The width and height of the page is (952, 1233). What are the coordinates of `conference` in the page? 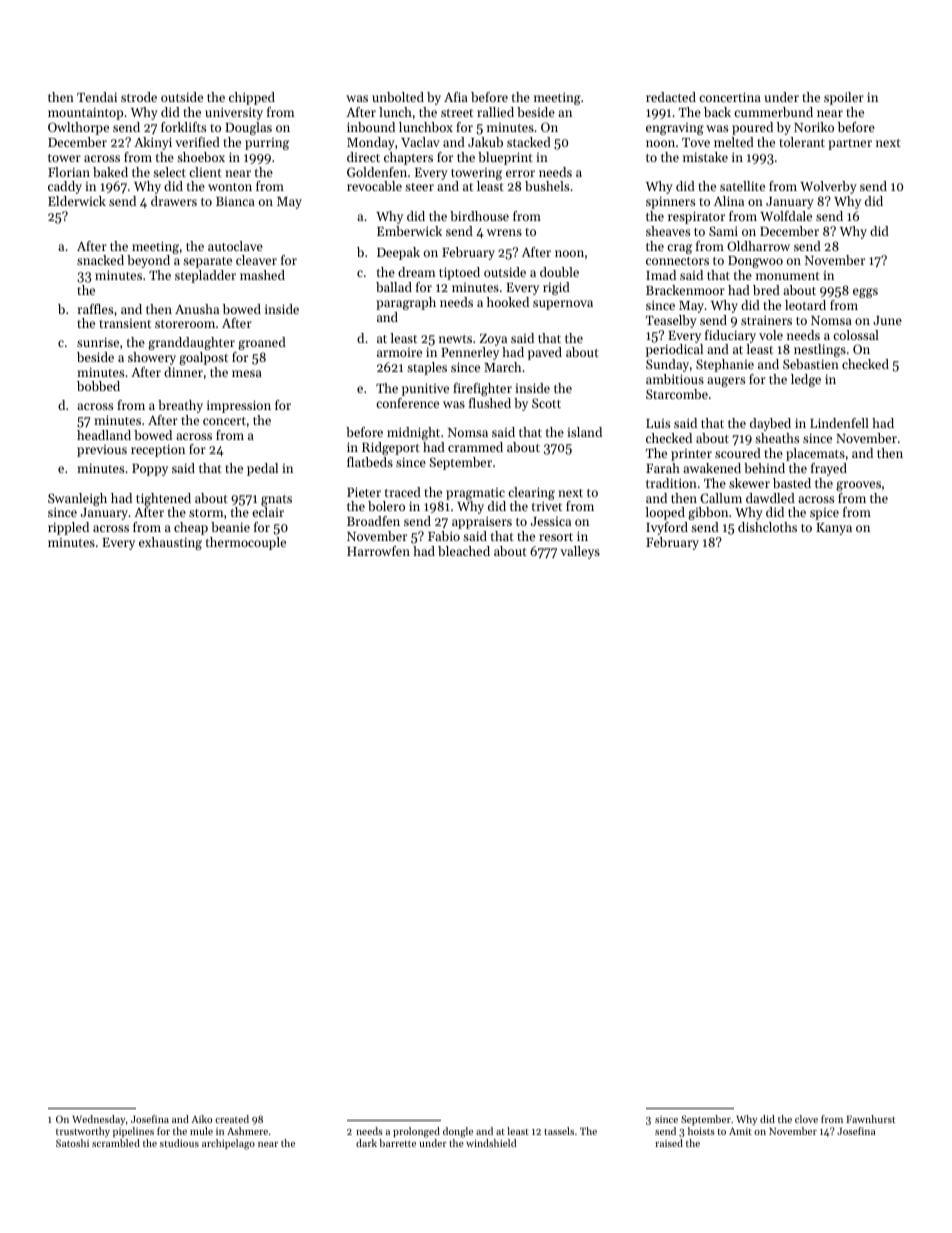 It's located at (407, 403).
